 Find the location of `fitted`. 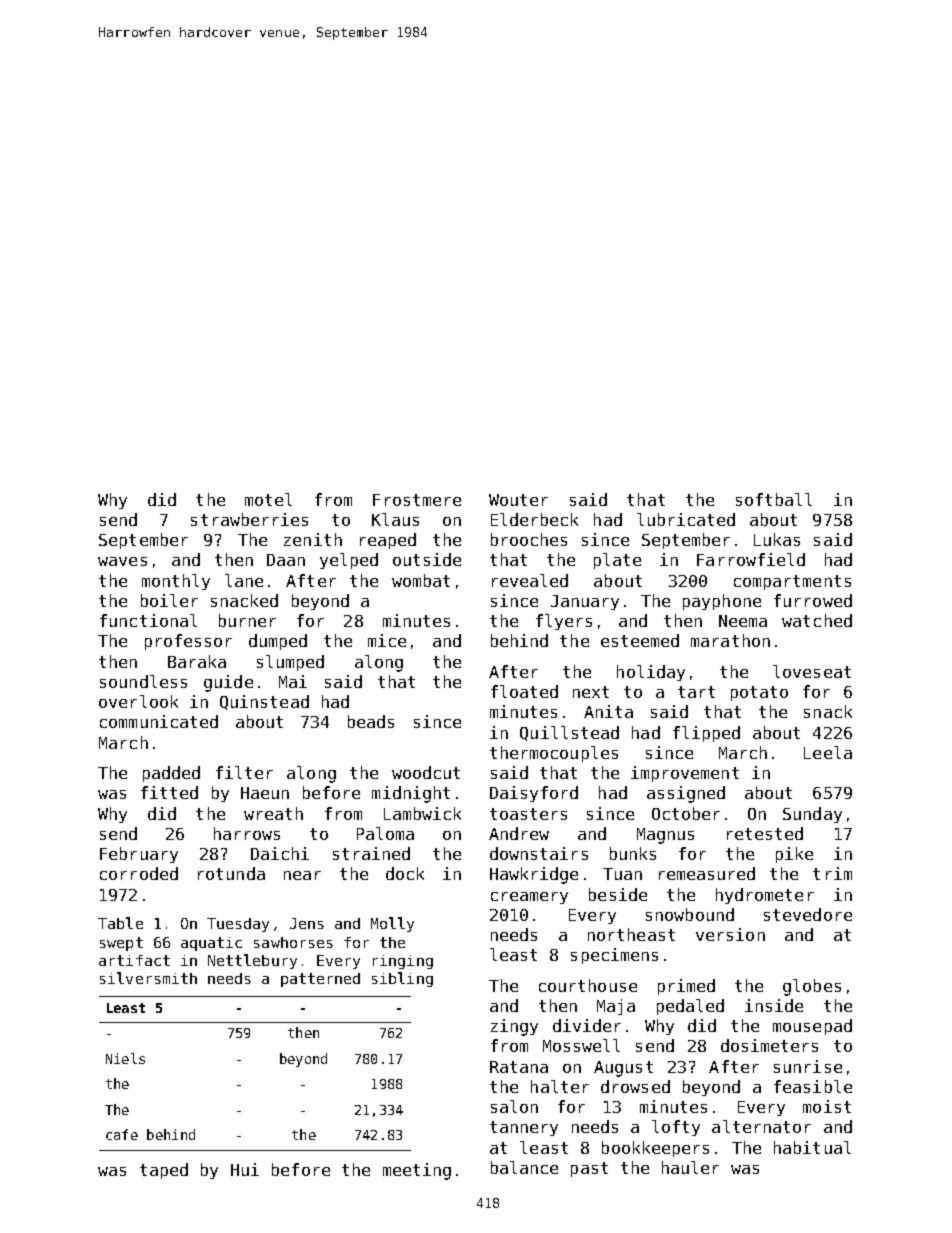

fitted is located at coordinates (169, 792).
